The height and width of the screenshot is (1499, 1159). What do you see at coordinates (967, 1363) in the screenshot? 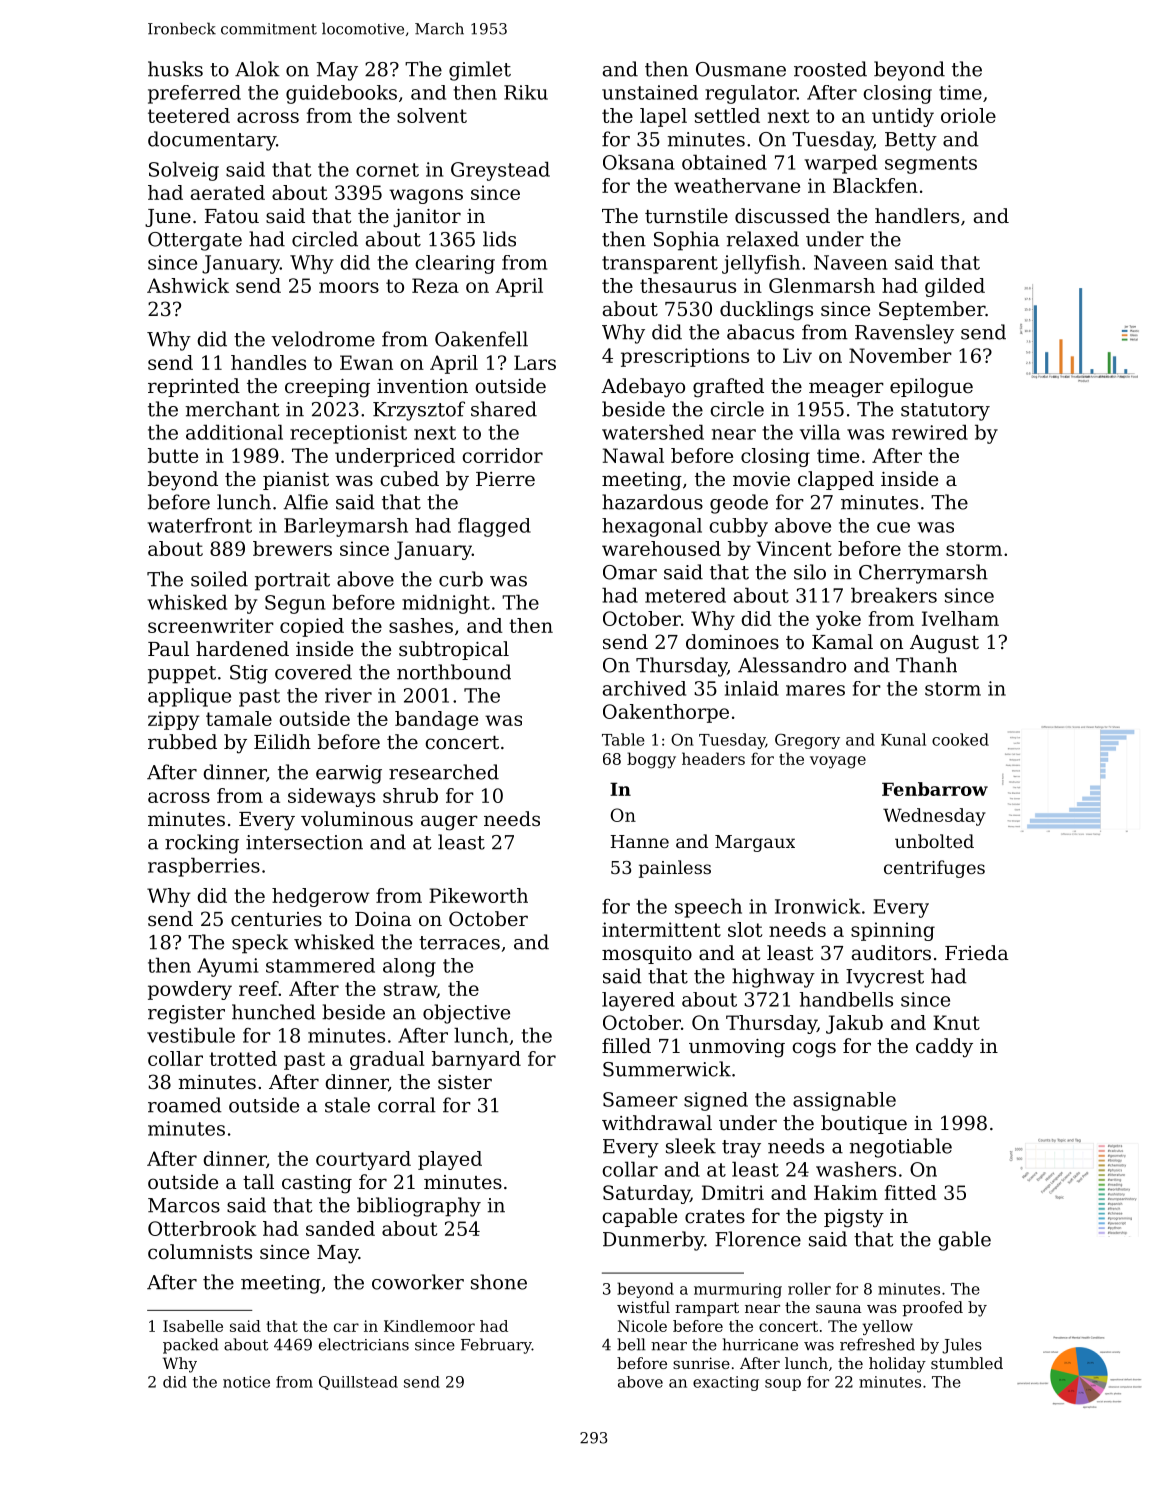
I see `stumbled` at bounding box center [967, 1363].
